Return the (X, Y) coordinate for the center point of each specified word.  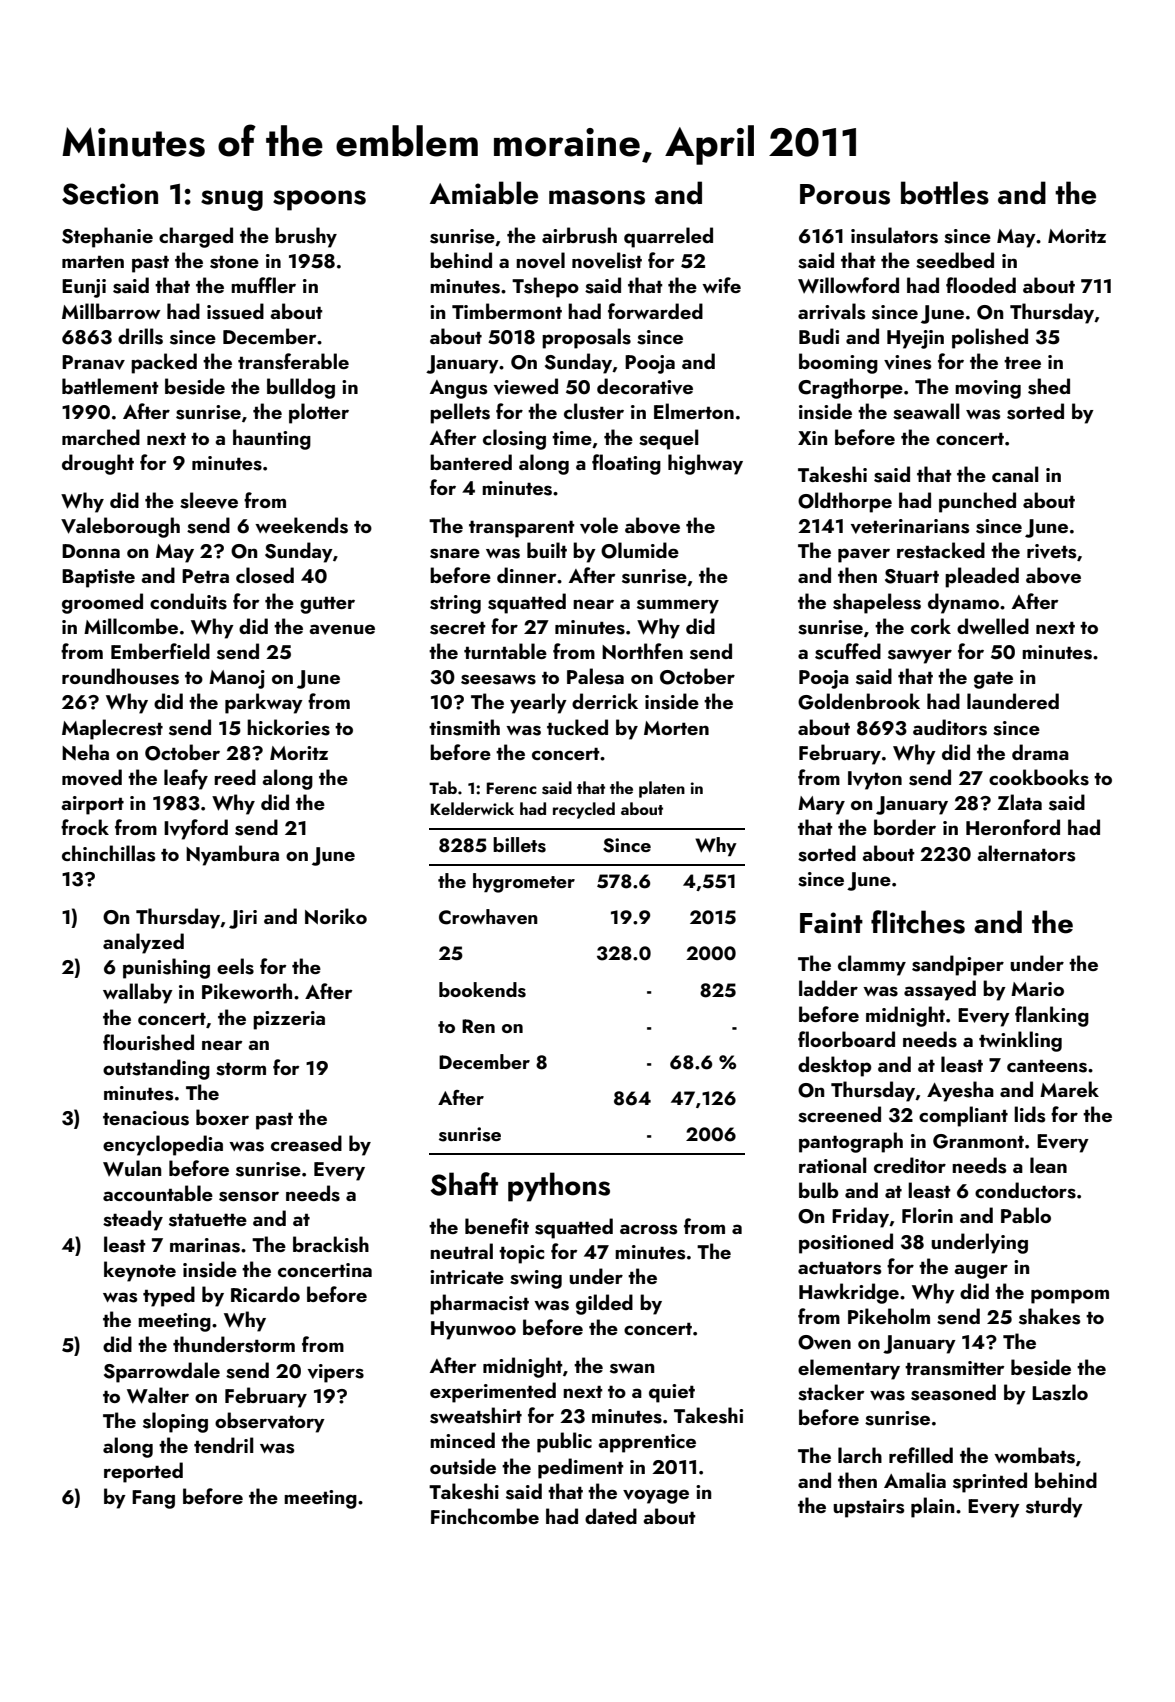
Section (110, 194)
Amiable (484, 193)
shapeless (877, 603)
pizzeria (289, 1020)
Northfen (642, 651)
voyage (656, 1496)
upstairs (868, 1508)
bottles (945, 193)
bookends (482, 990)
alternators (1026, 853)
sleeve (209, 500)
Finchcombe (485, 1516)
